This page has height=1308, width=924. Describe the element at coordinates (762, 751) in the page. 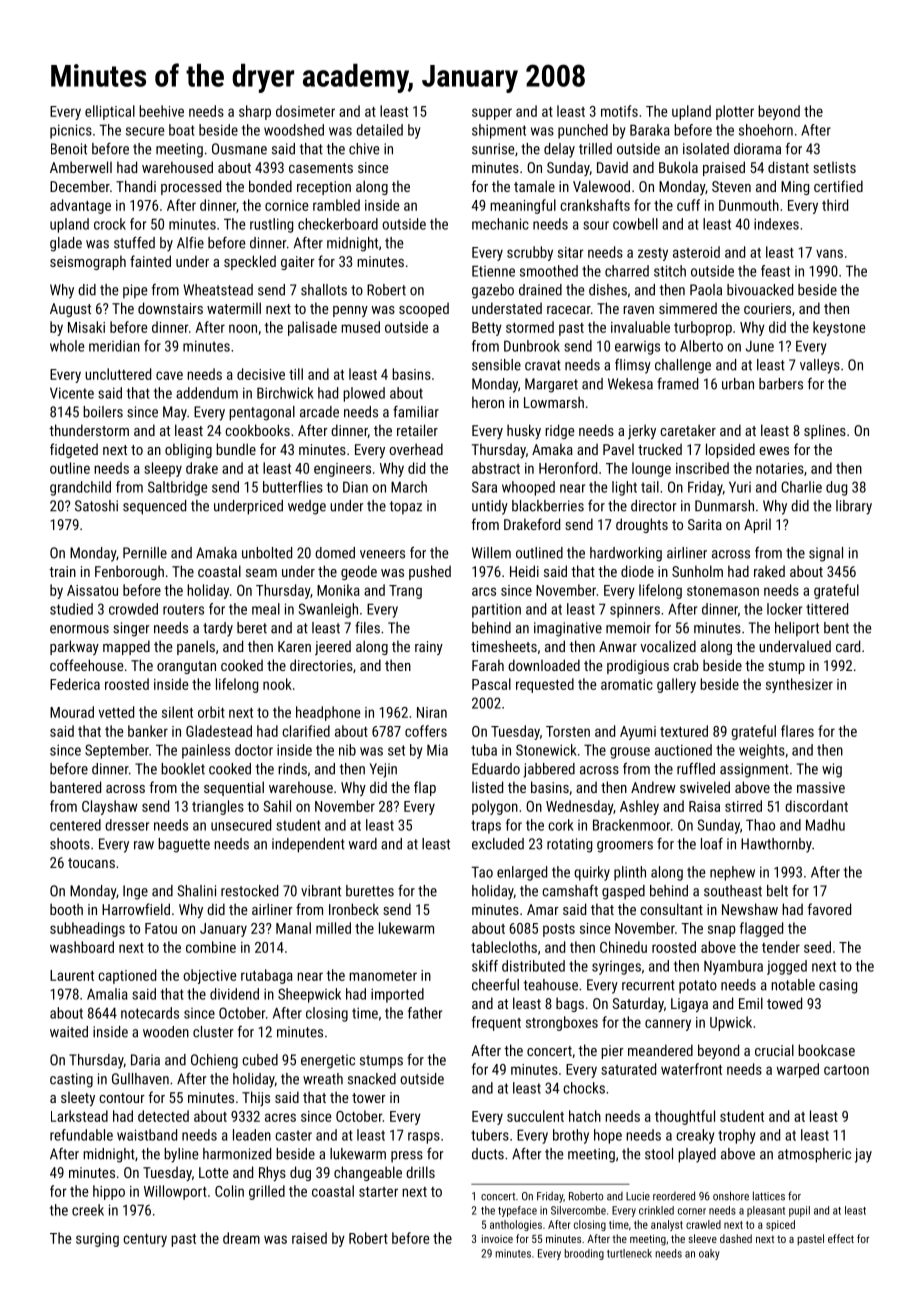

I see `weights` at that location.
